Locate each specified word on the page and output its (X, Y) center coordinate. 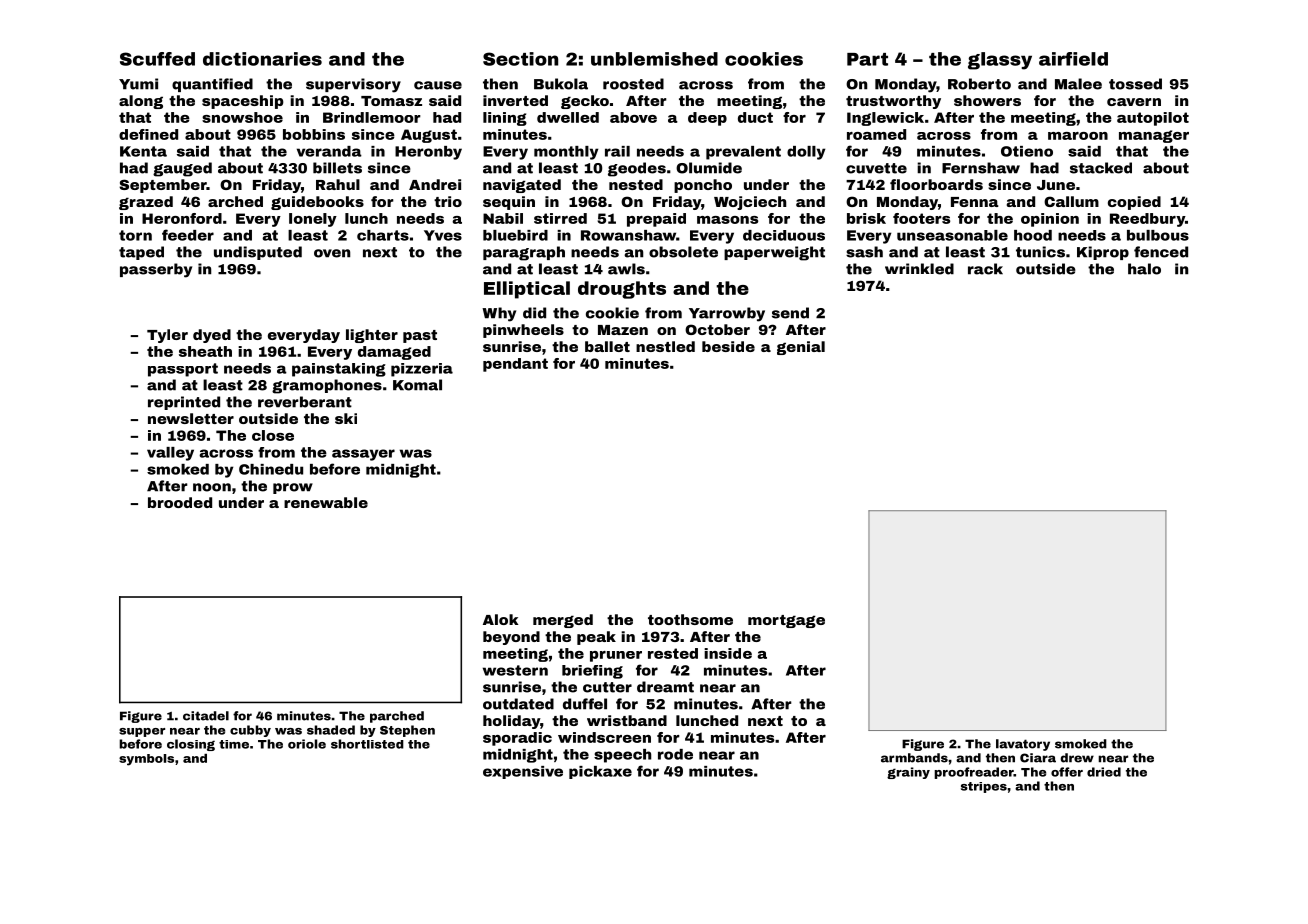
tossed (1135, 84)
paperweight (774, 253)
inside (728, 653)
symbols (146, 760)
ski (346, 418)
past (420, 336)
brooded (180, 502)
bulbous (1158, 235)
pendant (515, 365)
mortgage (786, 621)
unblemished (654, 59)
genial (801, 348)
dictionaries (262, 59)
